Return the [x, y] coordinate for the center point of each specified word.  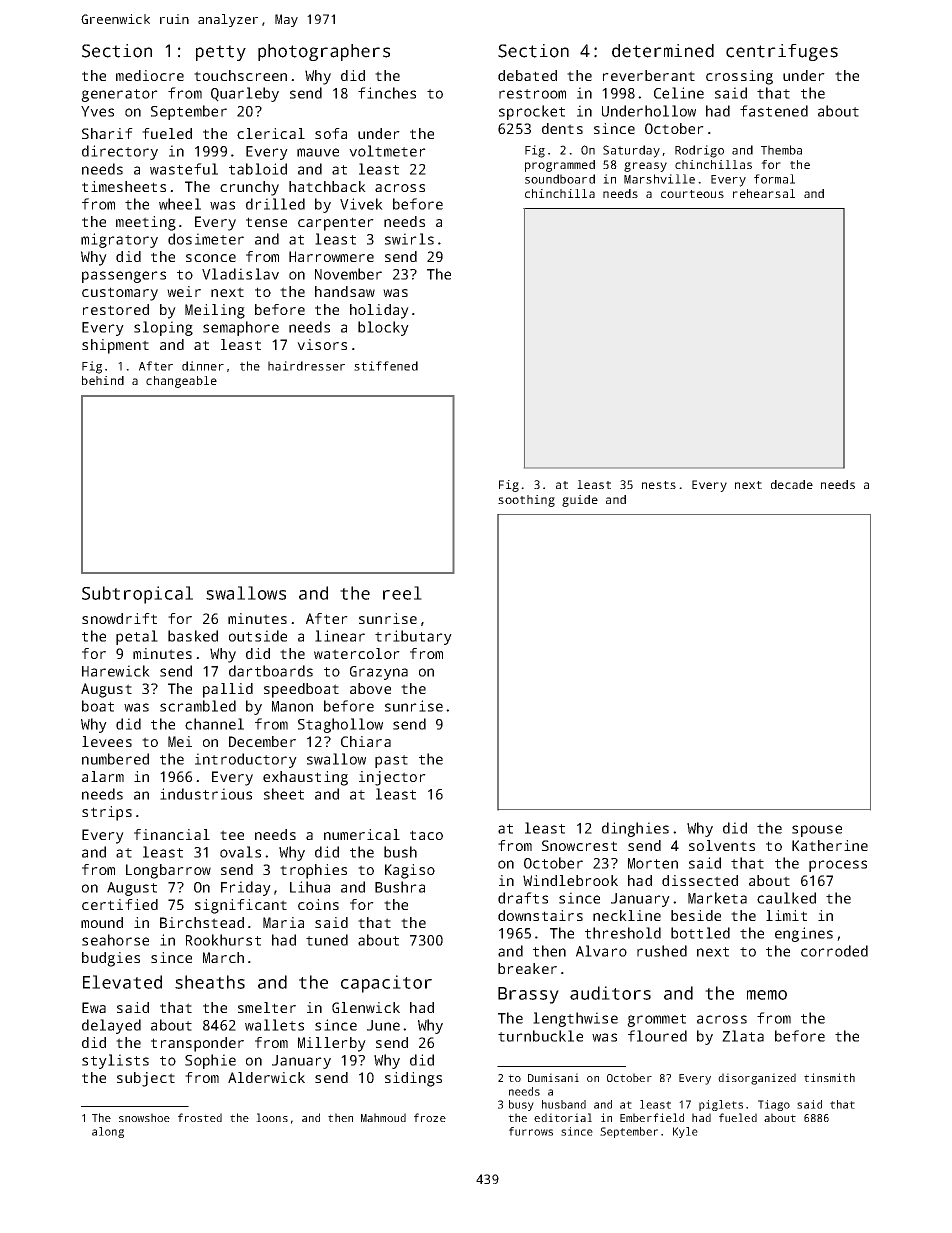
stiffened [386, 366]
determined [663, 51]
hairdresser [306, 366]
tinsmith [829, 1077]
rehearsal [764, 193]
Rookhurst [223, 940]
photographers [324, 52]
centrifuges [782, 52]
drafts [523, 898]
